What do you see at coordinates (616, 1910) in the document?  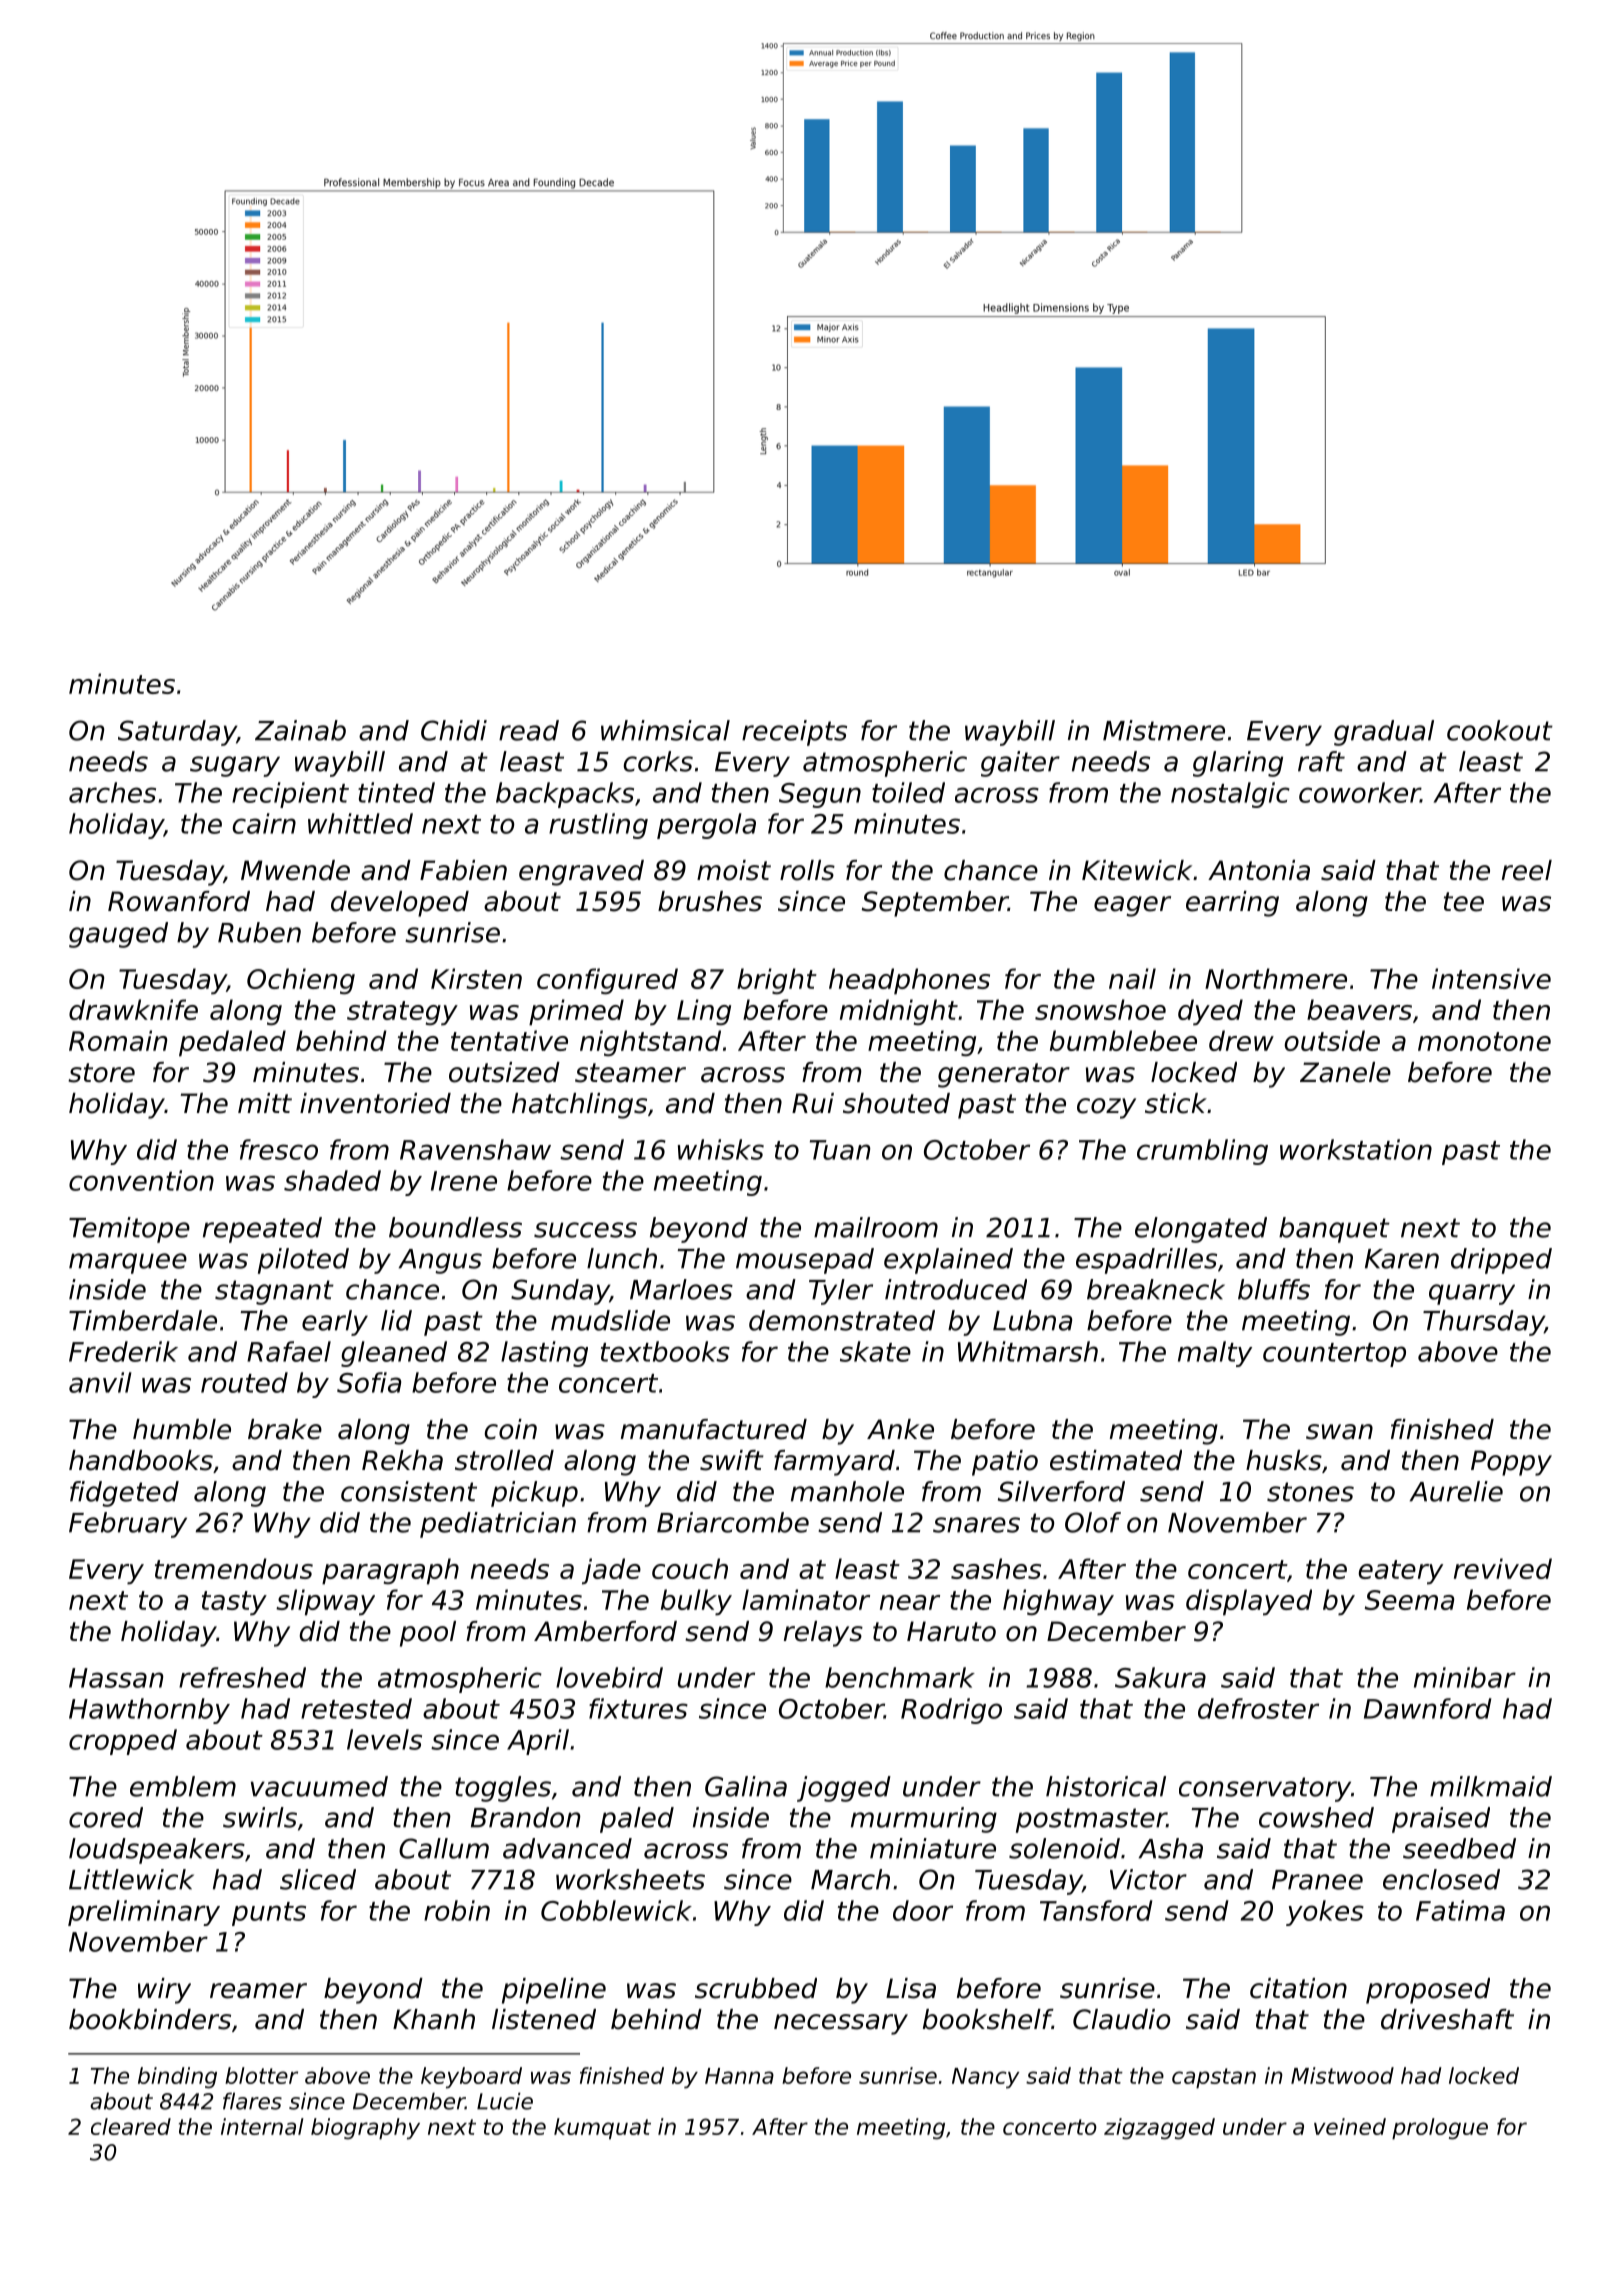 I see `Cobblewick` at bounding box center [616, 1910].
